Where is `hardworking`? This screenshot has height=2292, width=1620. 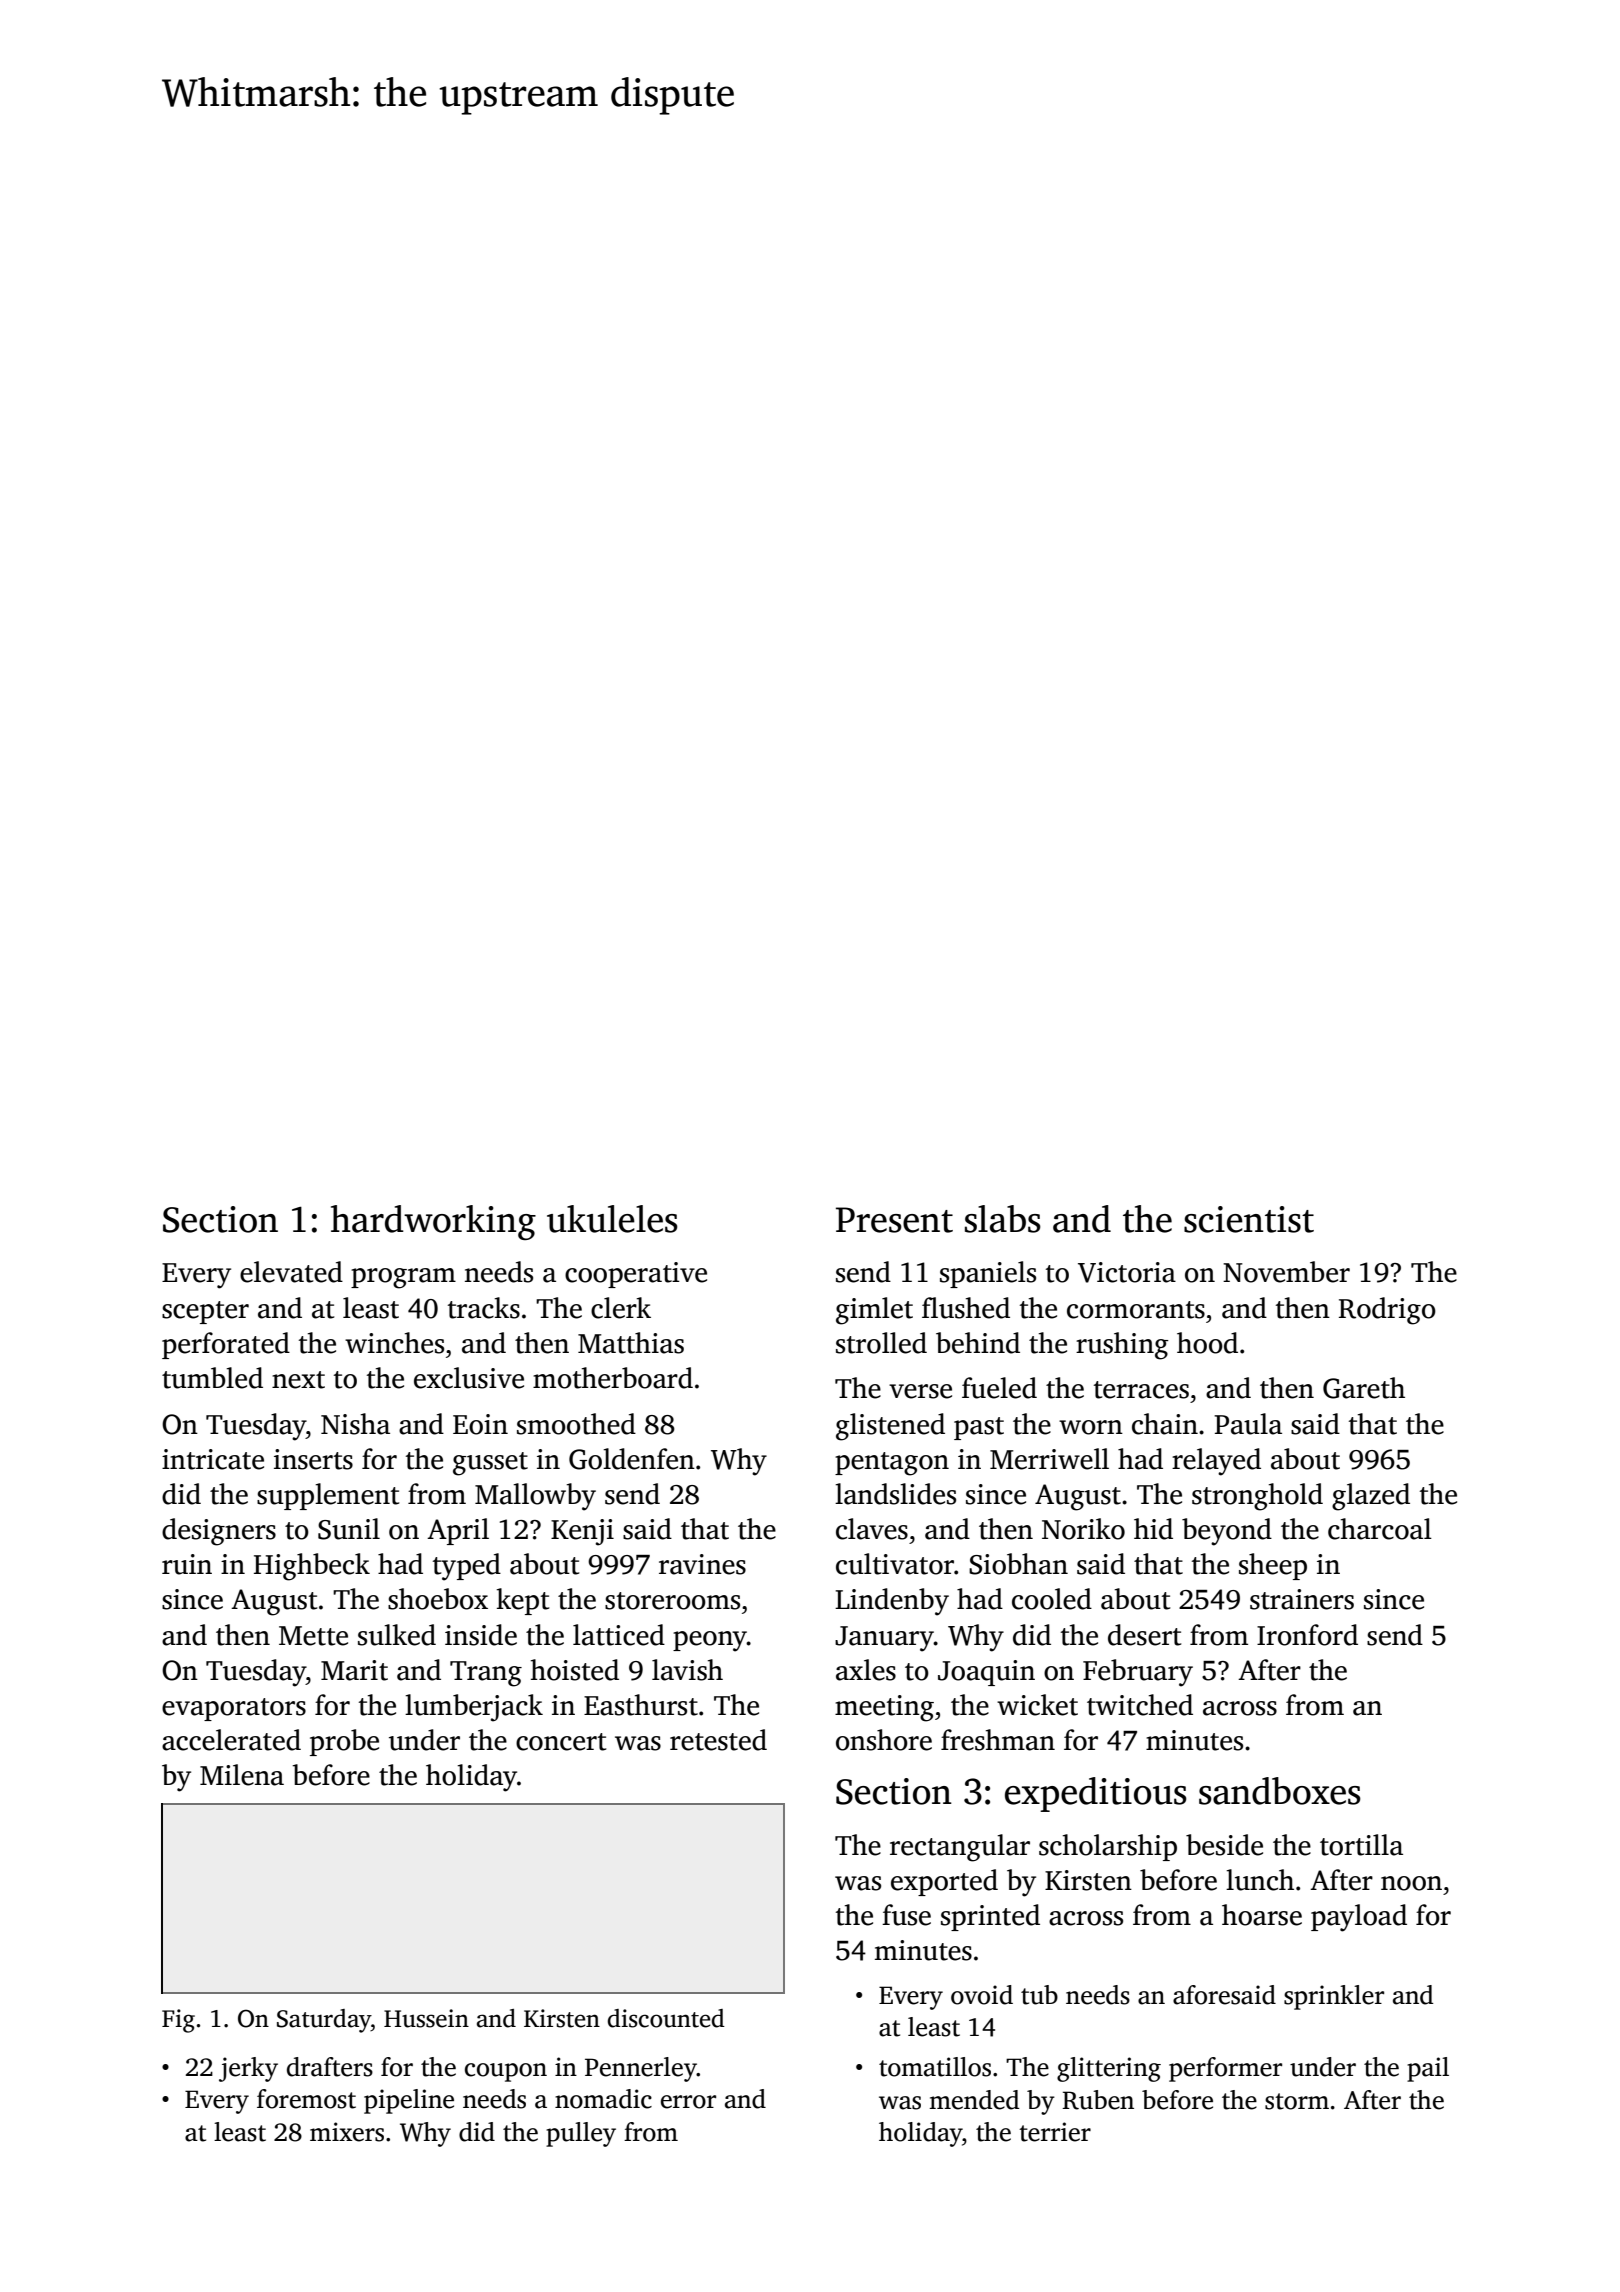 hardworking is located at coordinates (433, 1222).
